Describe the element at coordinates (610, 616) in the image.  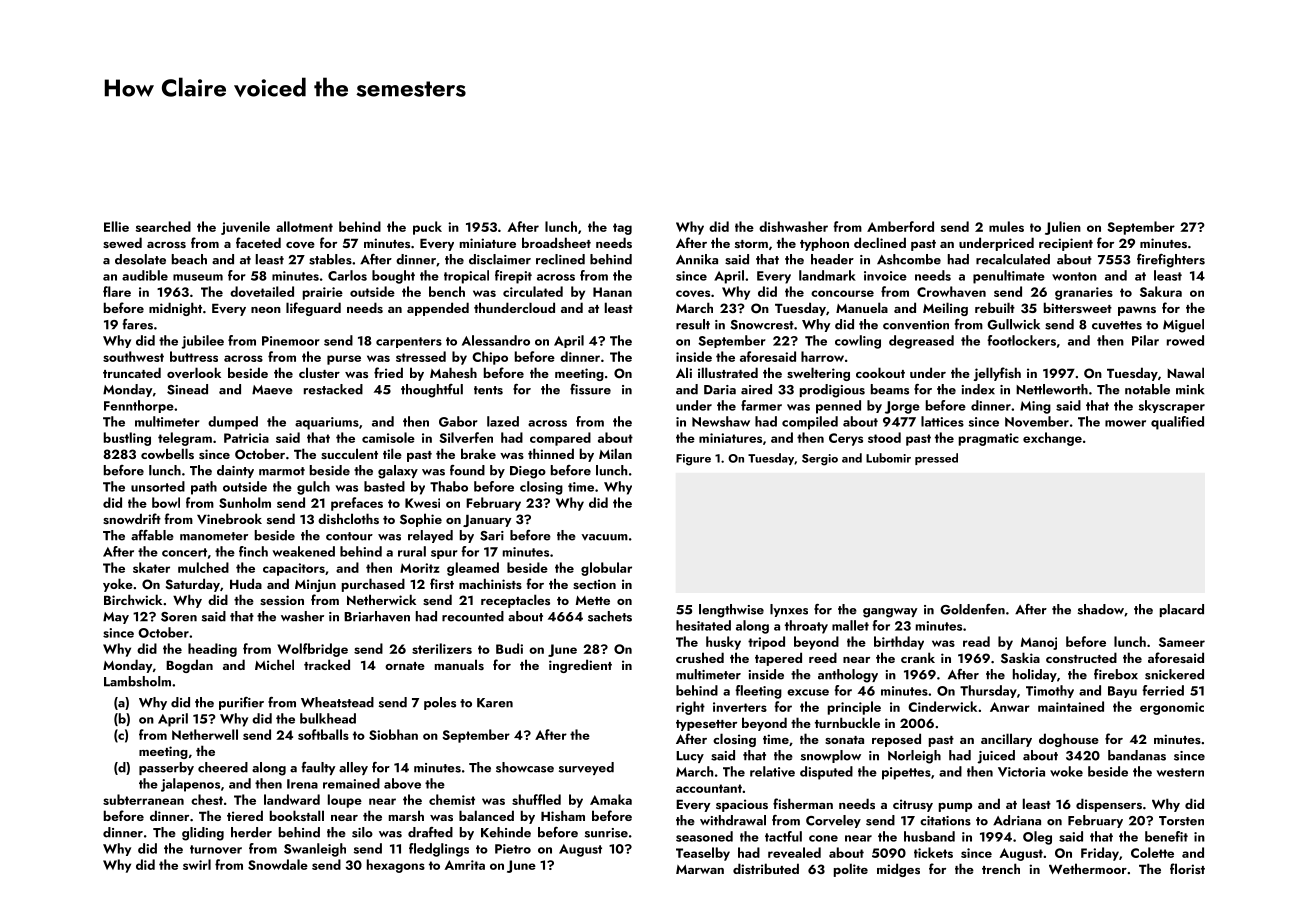
I see `sachets` at that location.
